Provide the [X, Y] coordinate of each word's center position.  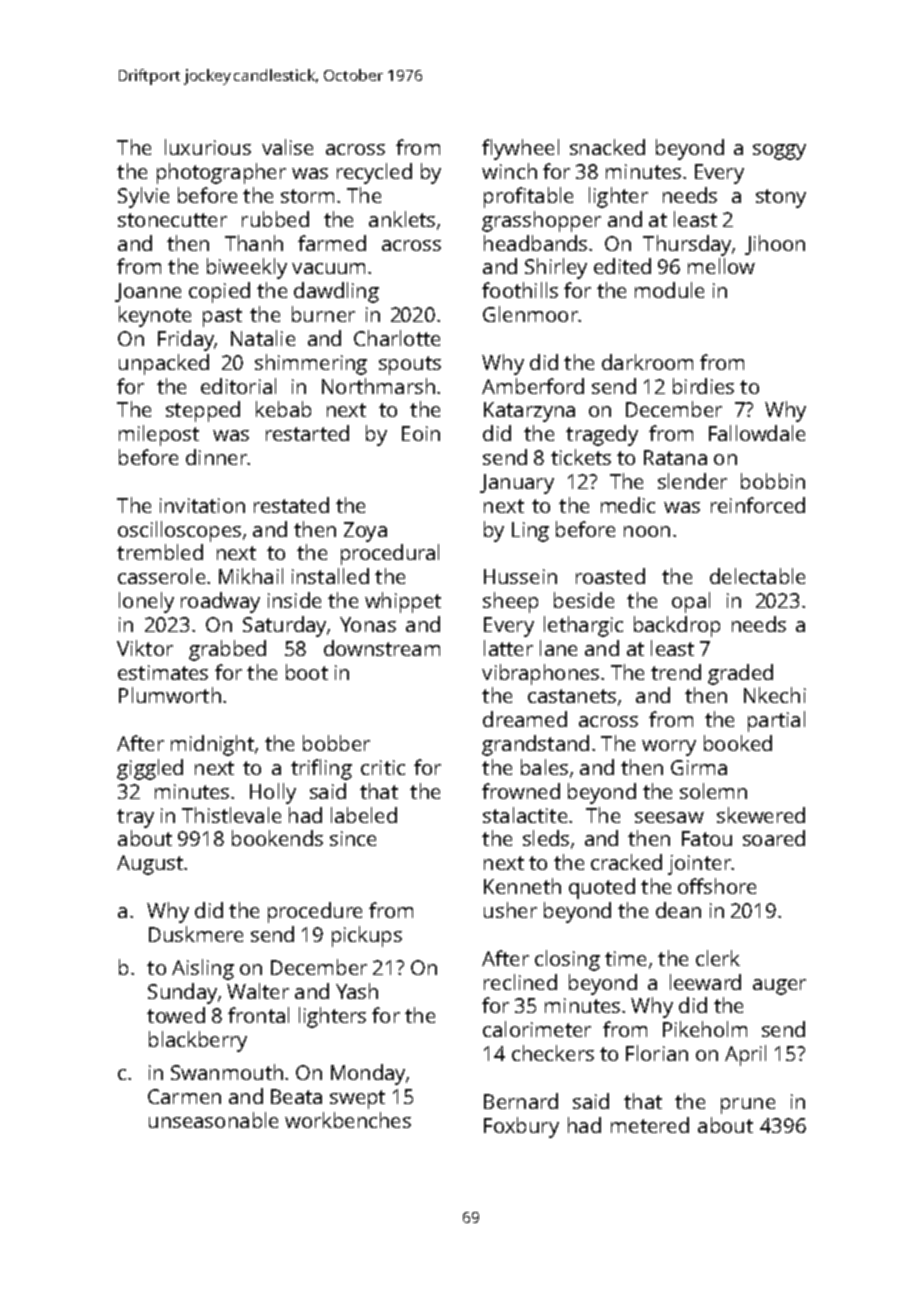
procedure [315, 912]
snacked [607, 147]
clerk [718, 958]
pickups [367, 936]
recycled [374, 173]
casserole [161, 576]
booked [738, 743]
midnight [212, 745]
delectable [757, 576]
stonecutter [172, 220]
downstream [382, 648]
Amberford [533, 386]
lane [558, 648]
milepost [159, 435]
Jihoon [775, 245]
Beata [296, 1096]
